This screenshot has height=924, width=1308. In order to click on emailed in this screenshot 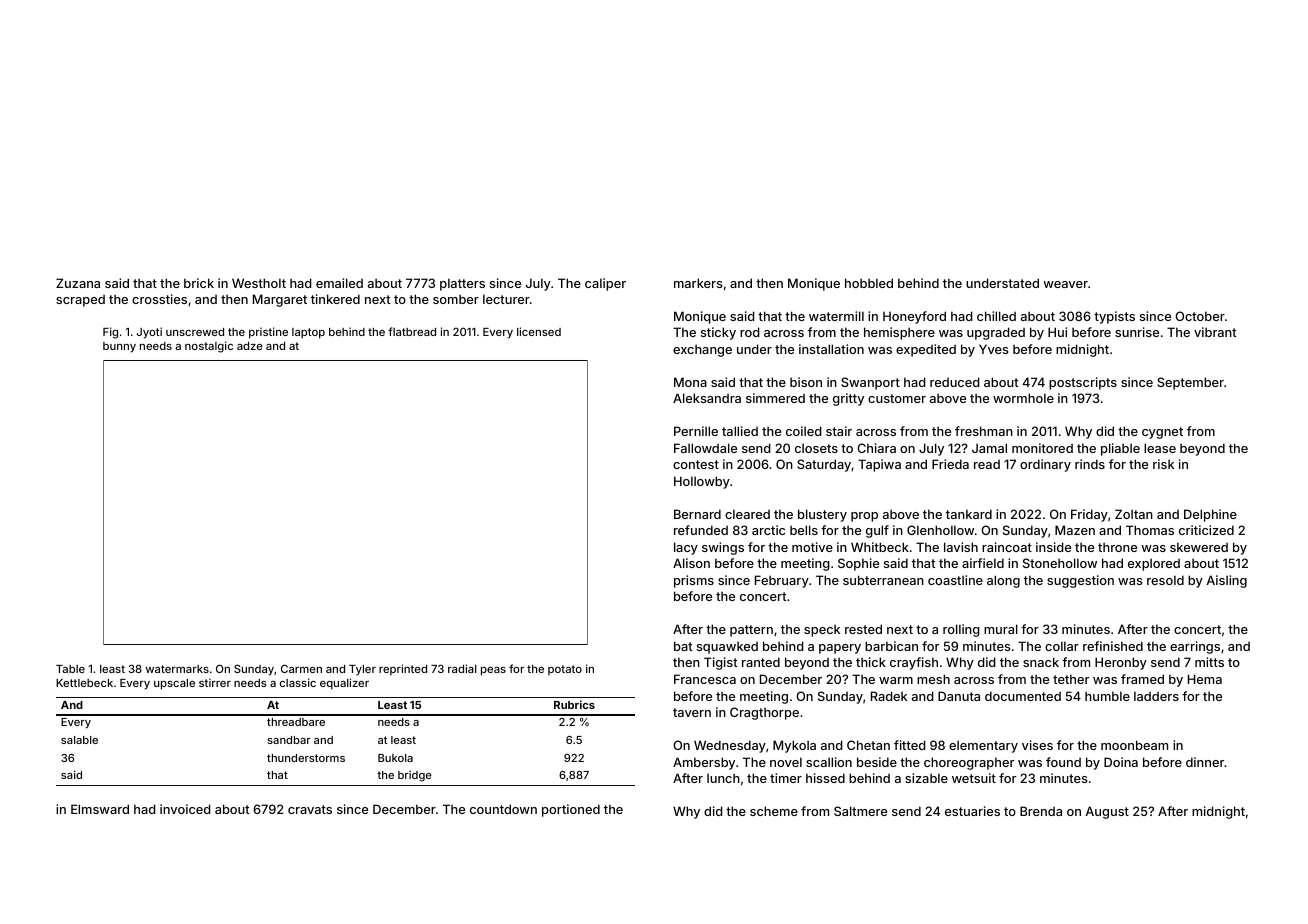, I will do `click(339, 283)`.
